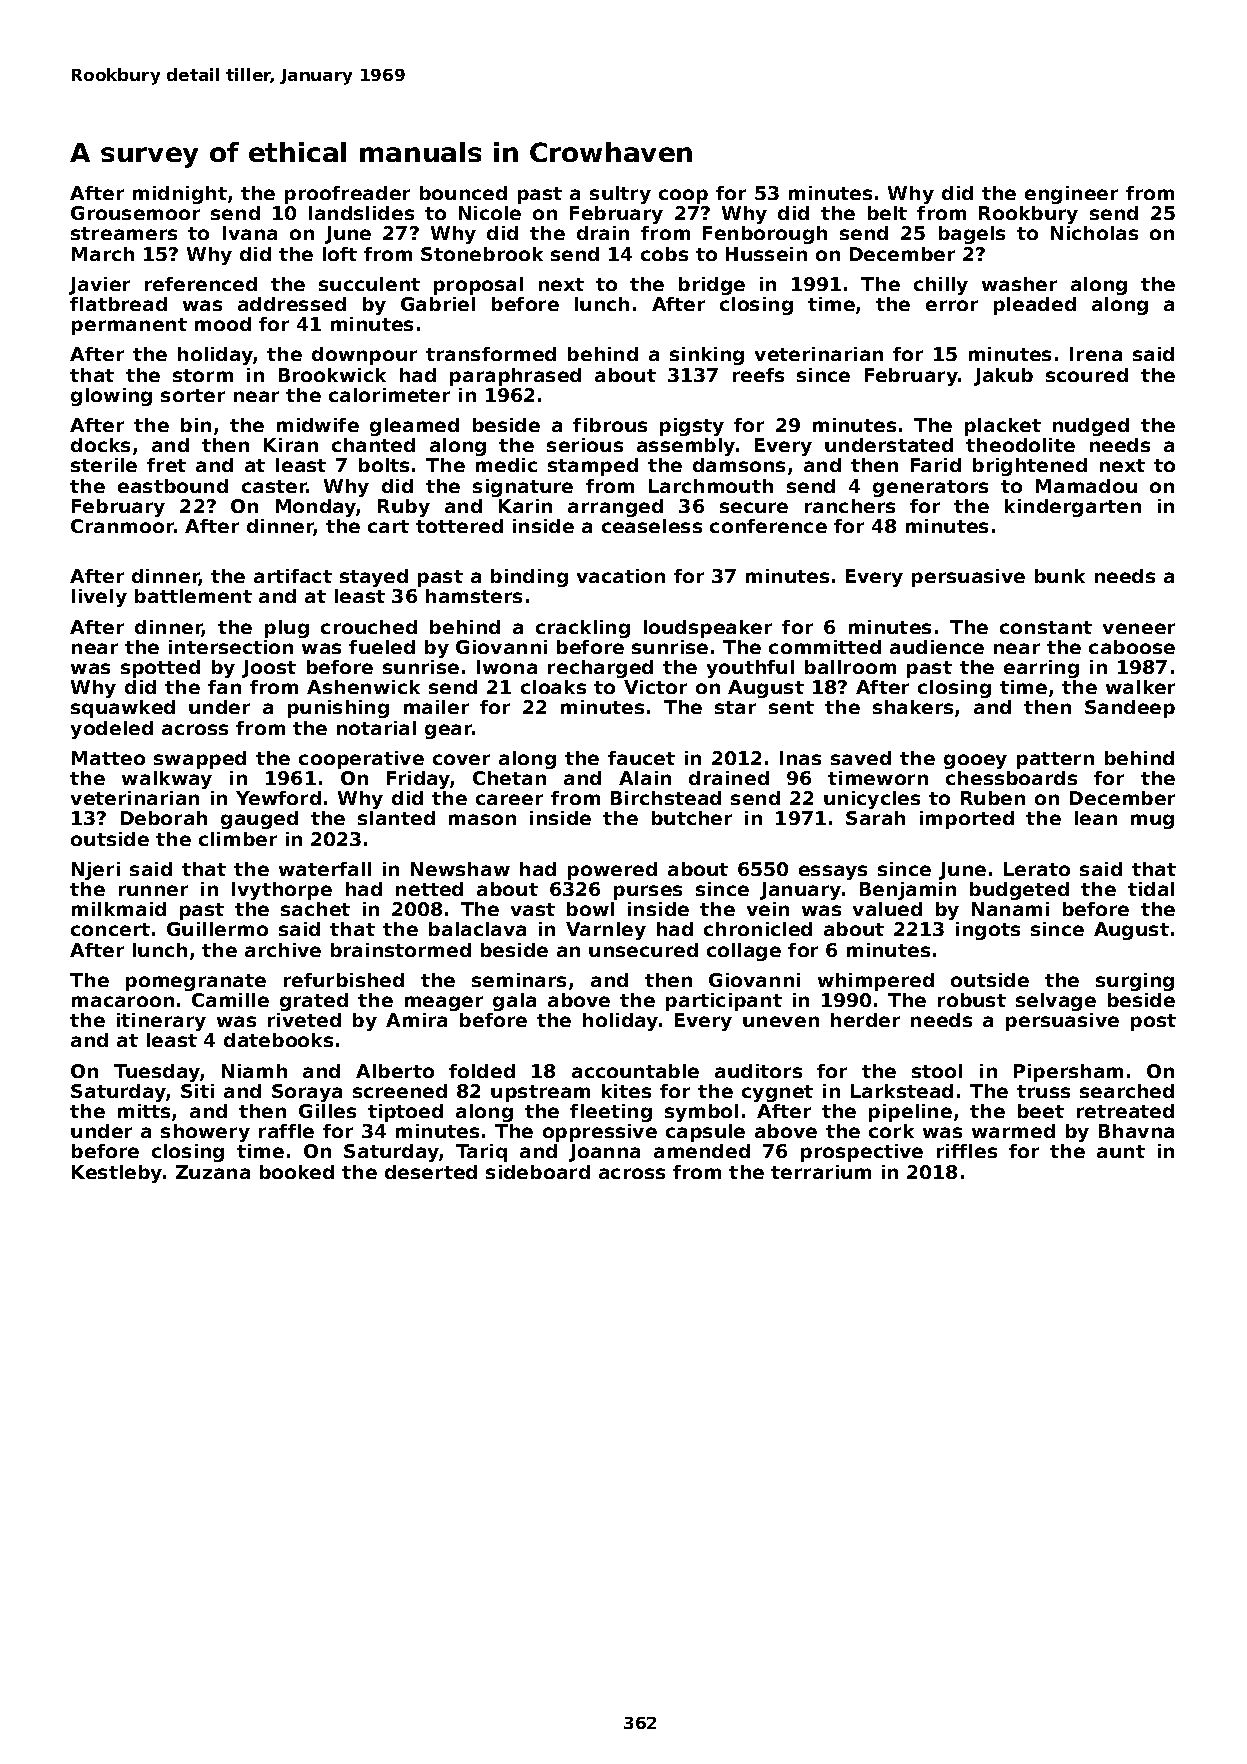 Image resolution: width=1247 pixels, height=1764 pixels. Describe the element at coordinates (1087, 375) in the image. I see `scoured` at that location.
